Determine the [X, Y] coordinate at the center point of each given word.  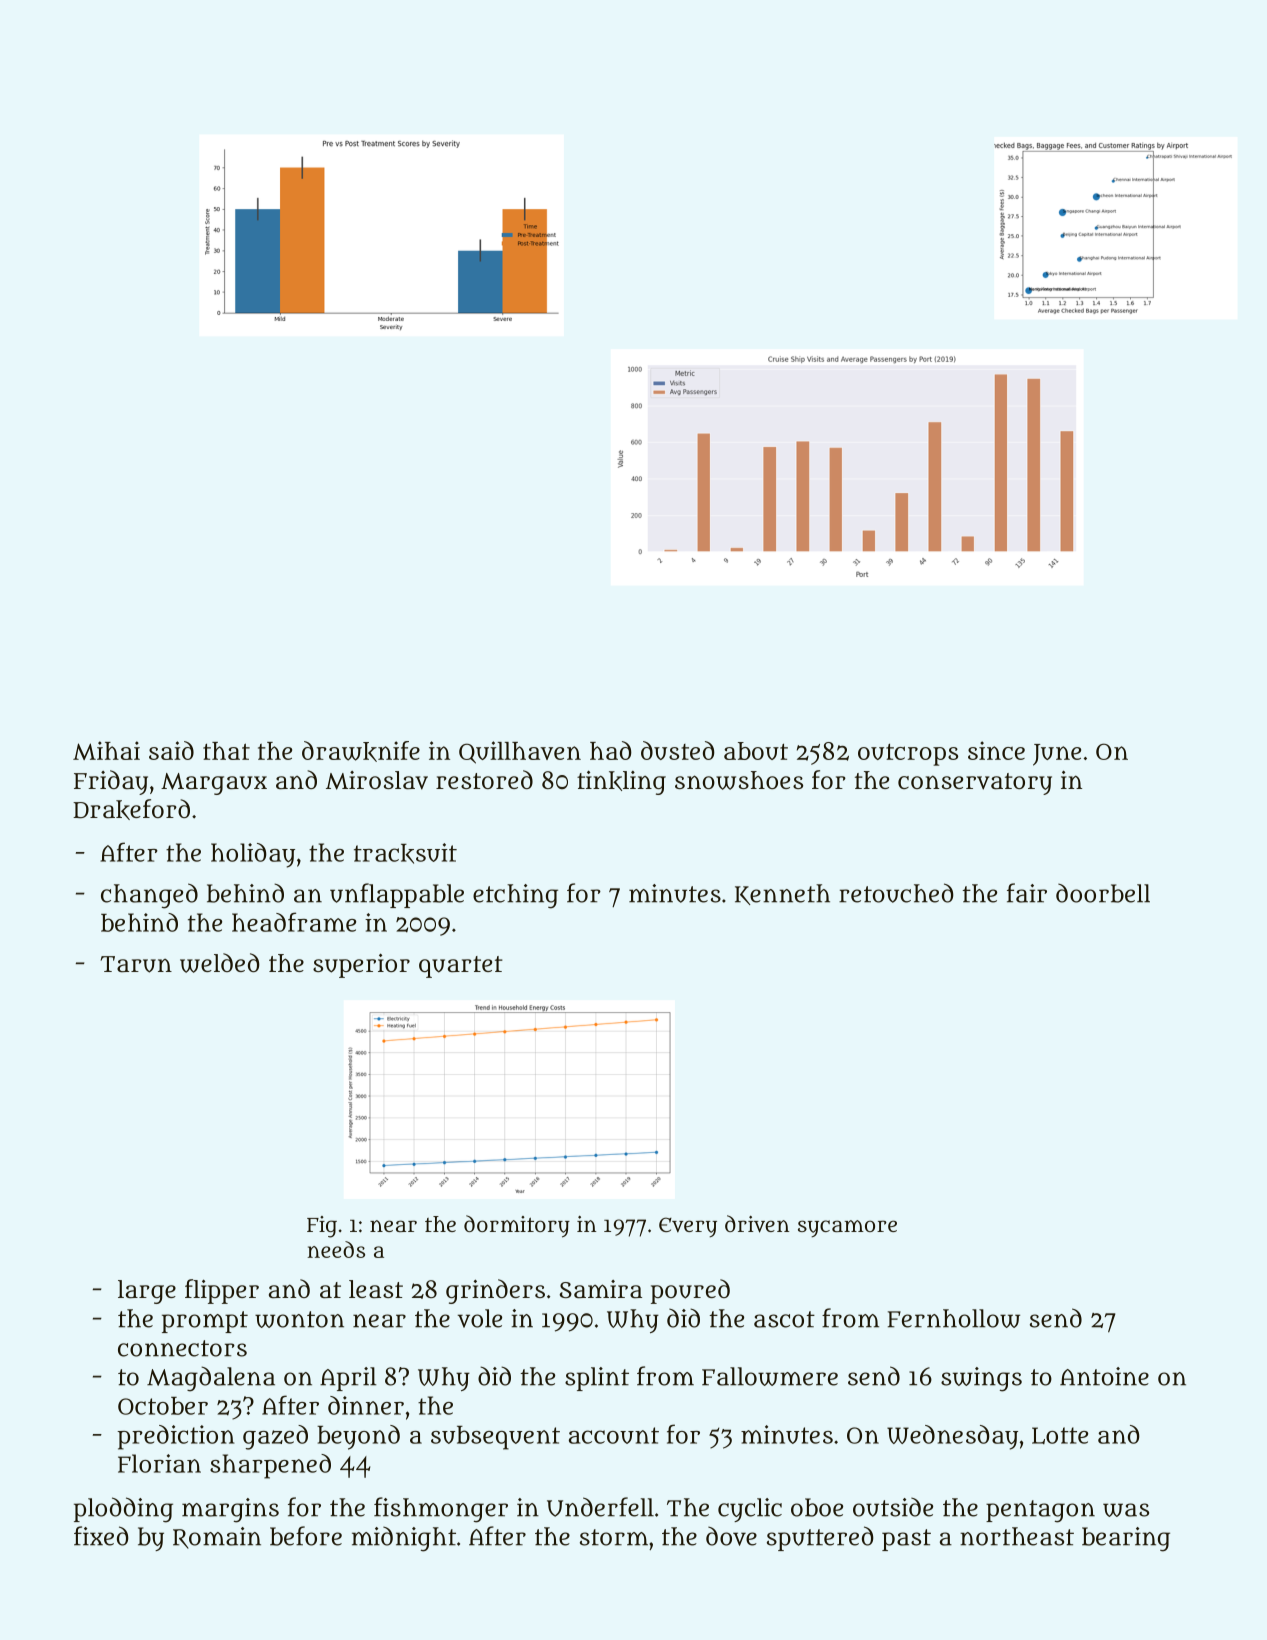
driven [757, 1224]
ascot [784, 1319]
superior [361, 966]
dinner [366, 1405]
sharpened [270, 1466]
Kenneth [782, 894]
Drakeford [131, 809]
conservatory [975, 784]
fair [1027, 893]
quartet [461, 967]
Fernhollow [954, 1318]
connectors [182, 1348]
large [147, 1292]
